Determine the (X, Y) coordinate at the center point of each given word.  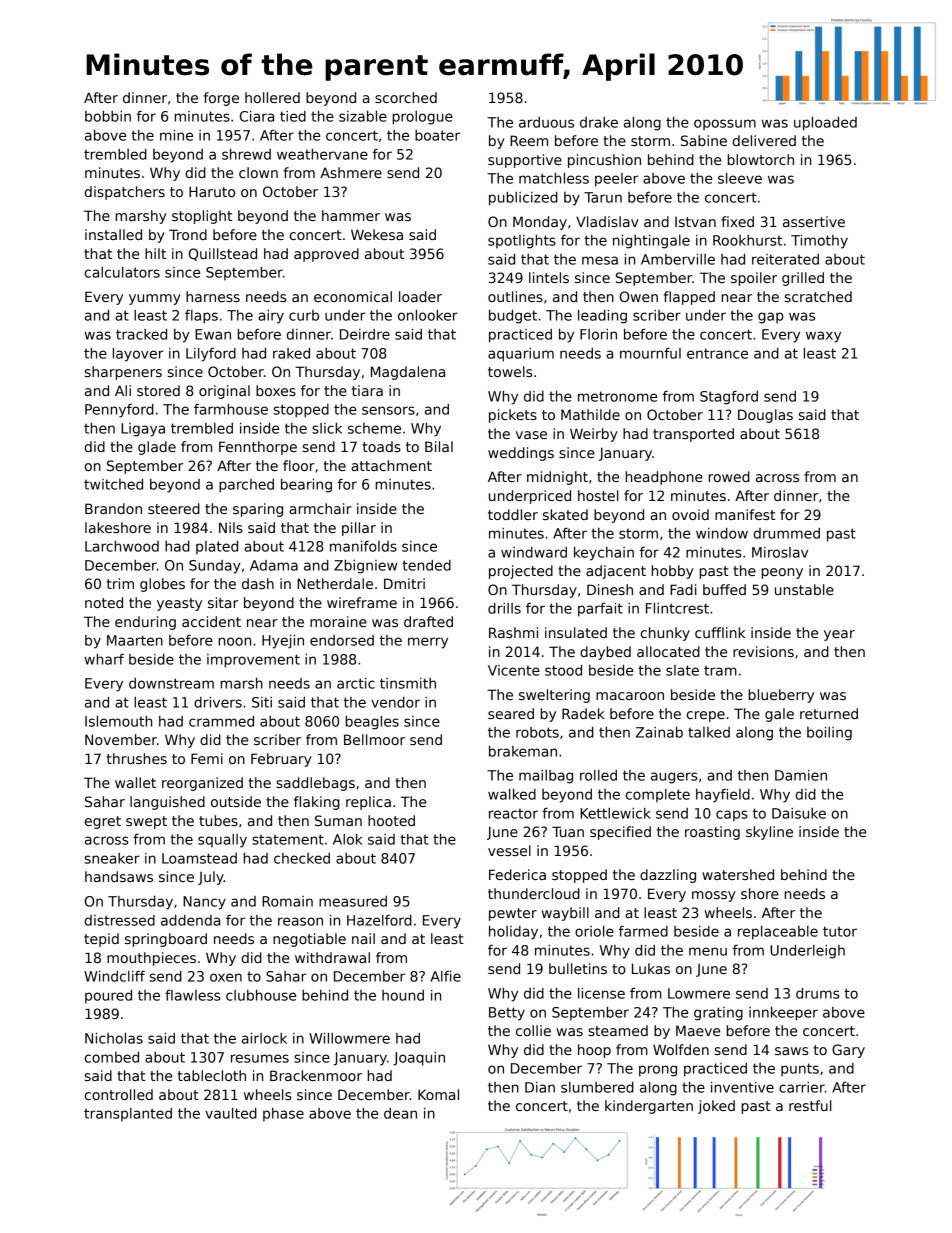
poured (108, 997)
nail (363, 938)
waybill (565, 914)
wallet (135, 782)
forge (221, 99)
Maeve (698, 1030)
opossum (725, 125)
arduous (546, 122)
